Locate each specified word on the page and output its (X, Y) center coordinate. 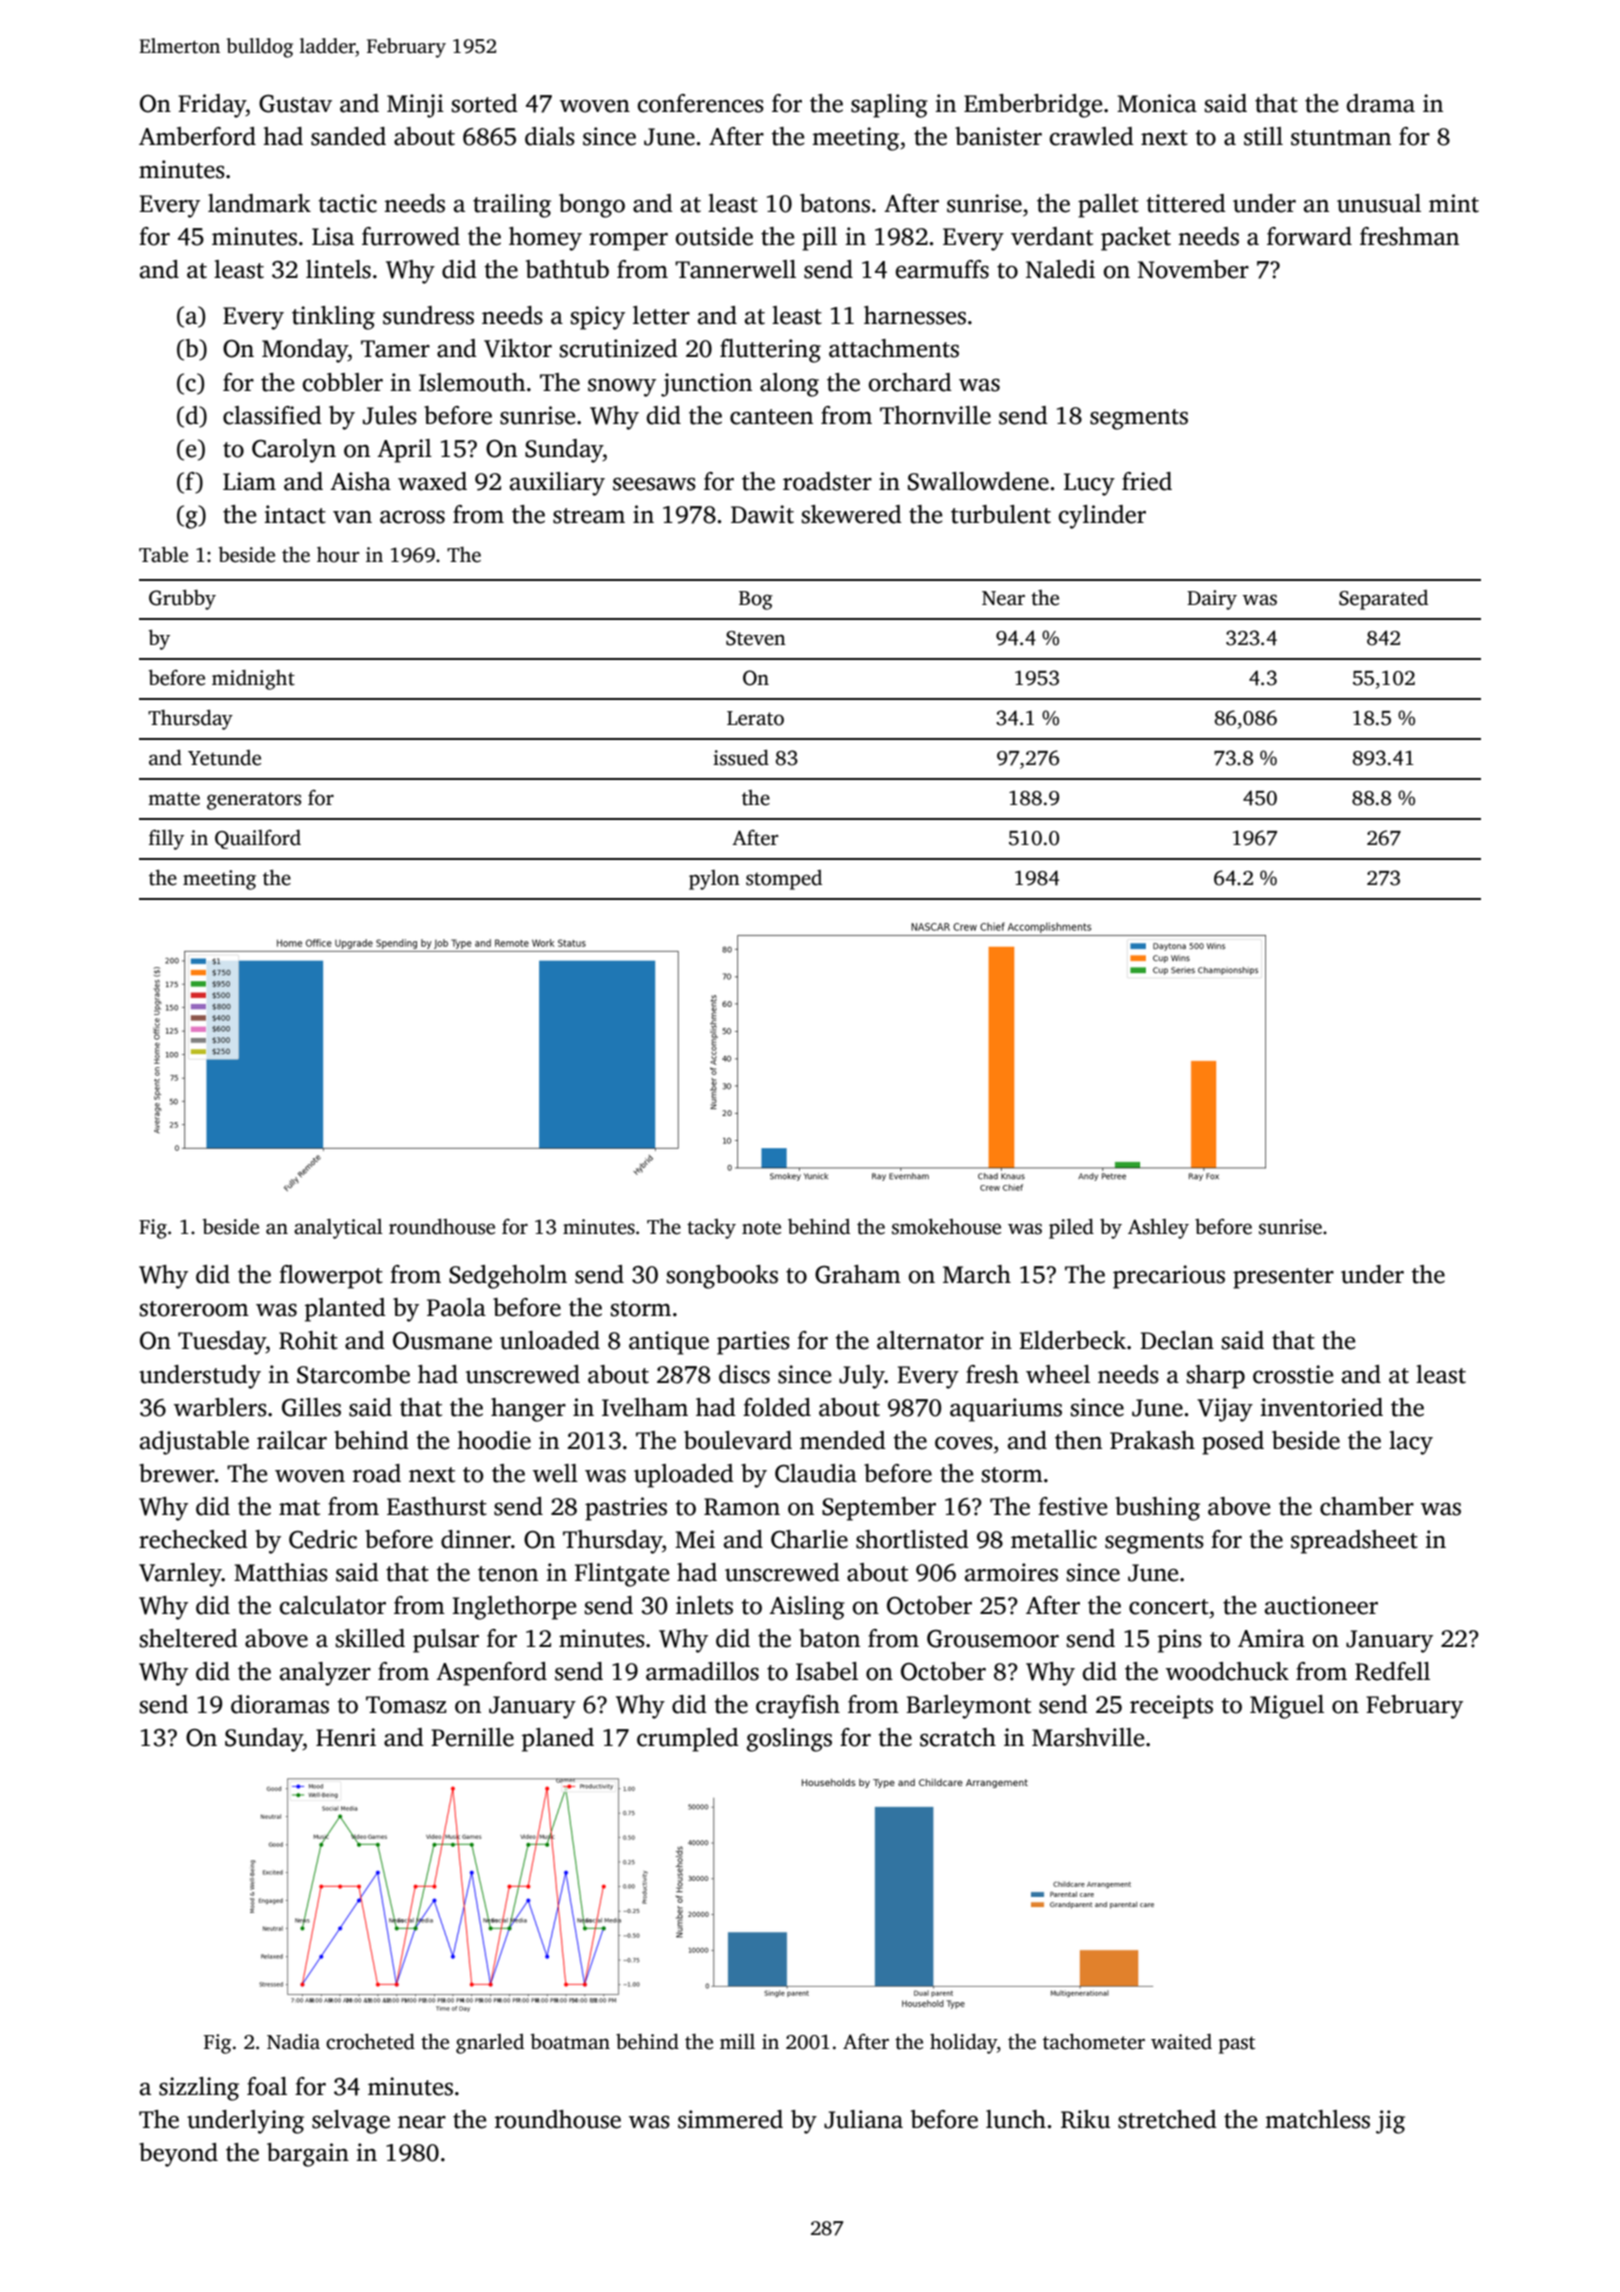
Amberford (197, 136)
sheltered (188, 1638)
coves (964, 1443)
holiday (963, 2043)
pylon (714, 880)
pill (819, 239)
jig (1390, 2122)
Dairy (1212, 600)
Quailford (258, 839)
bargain (308, 2155)
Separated (1383, 600)
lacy (1411, 1443)
